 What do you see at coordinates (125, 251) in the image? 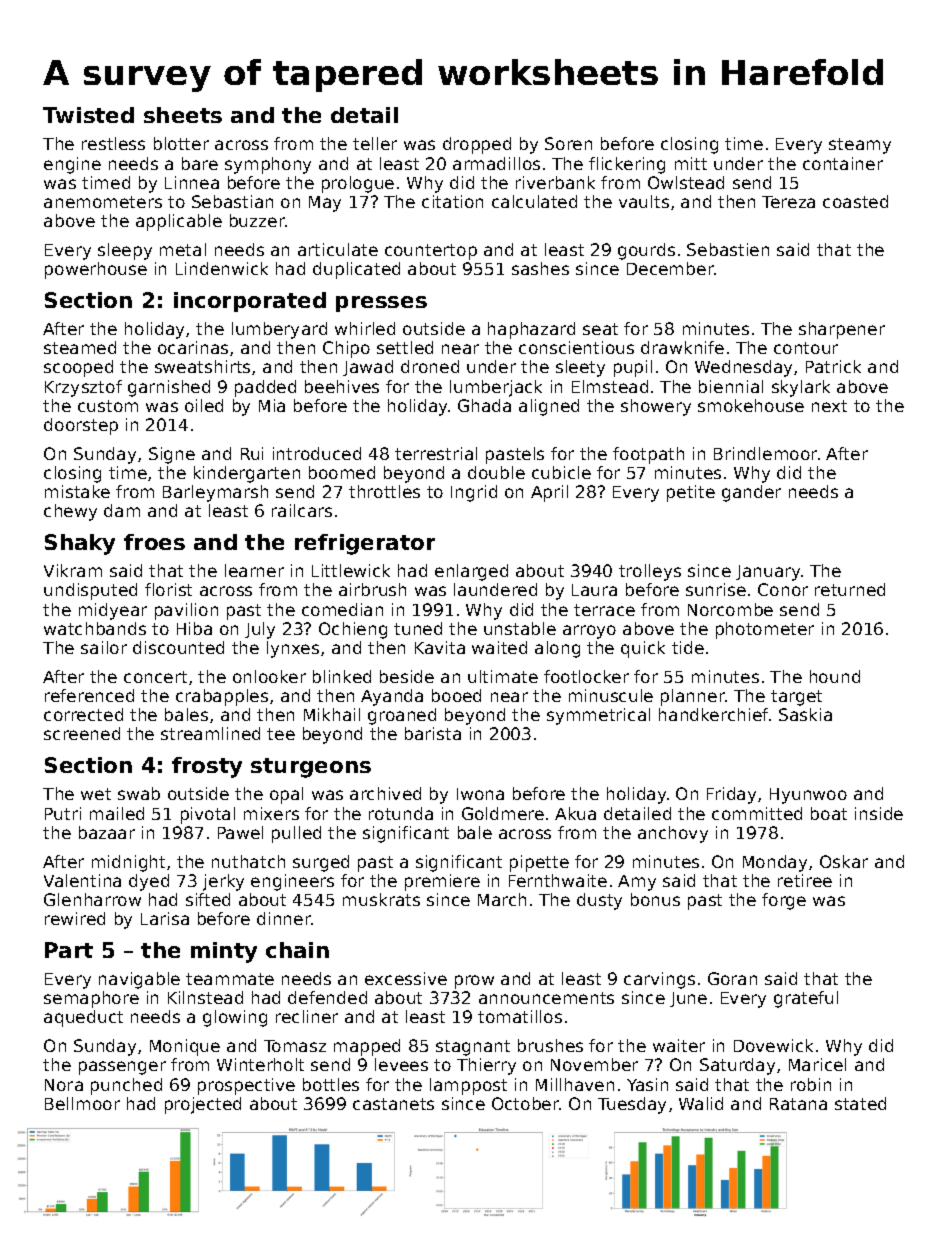
I see `sleepy` at bounding box center [125, 251].
